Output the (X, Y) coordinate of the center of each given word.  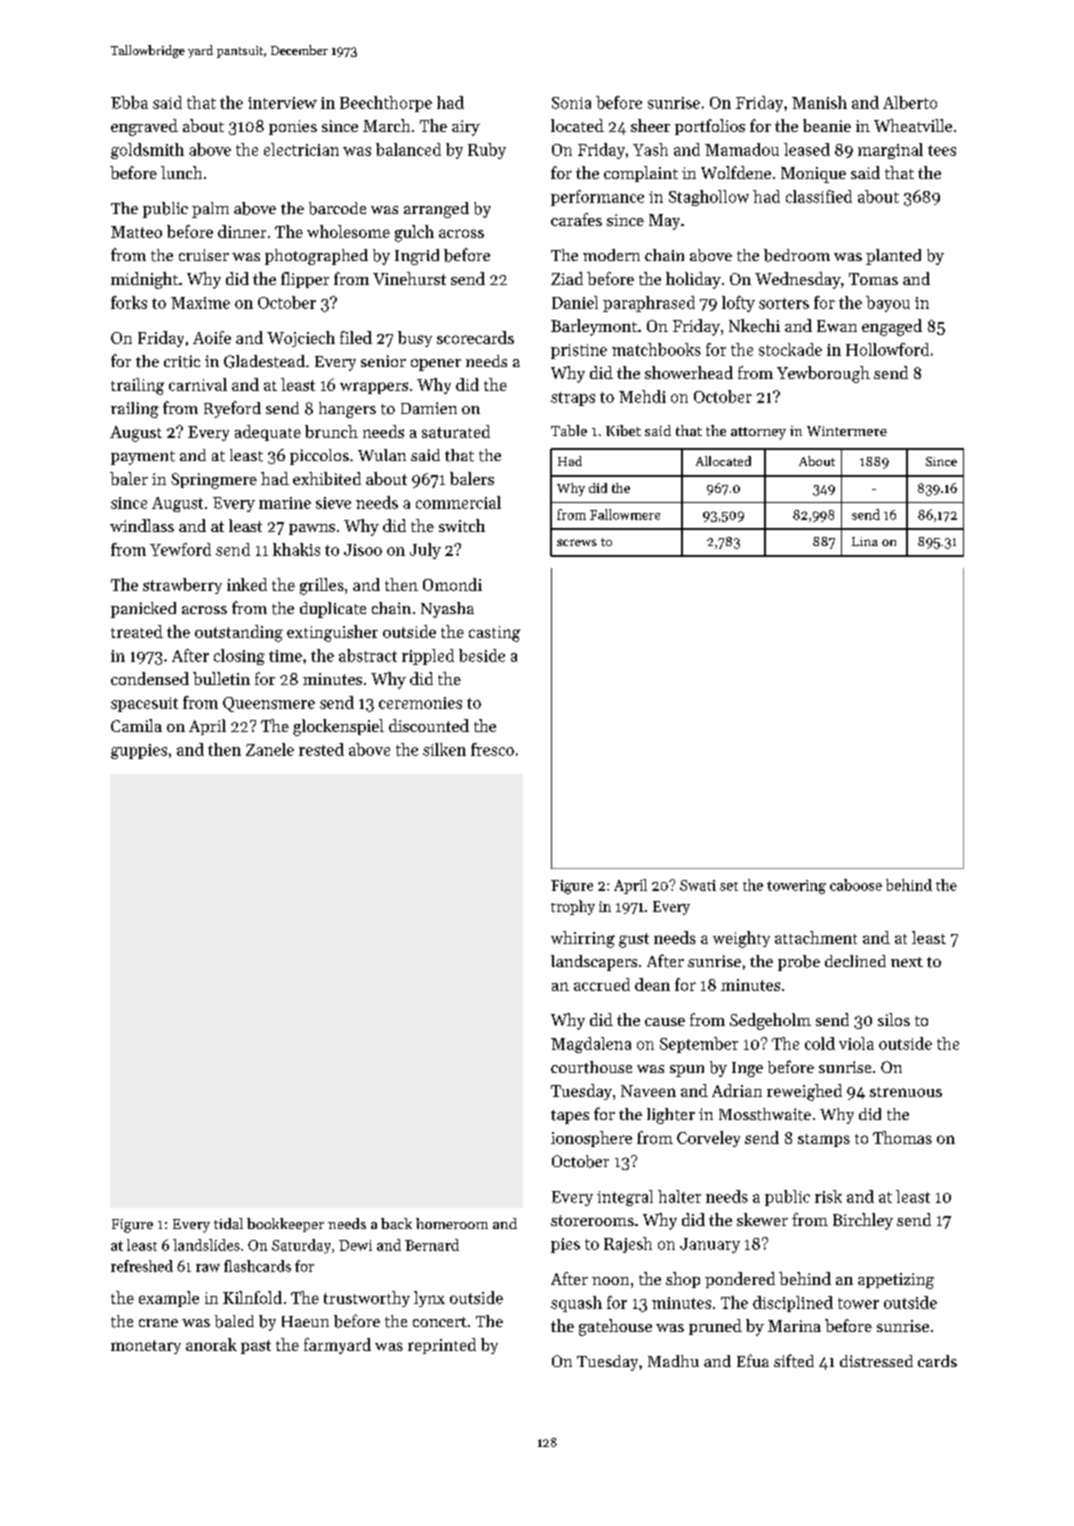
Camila (136, 725)
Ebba (129, 102)
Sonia (571, 103)
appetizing (896, 1281)
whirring (583, 939)
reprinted (442, 1346)
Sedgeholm (770, 1021)
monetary (146, 1347)
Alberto (910, 102)
